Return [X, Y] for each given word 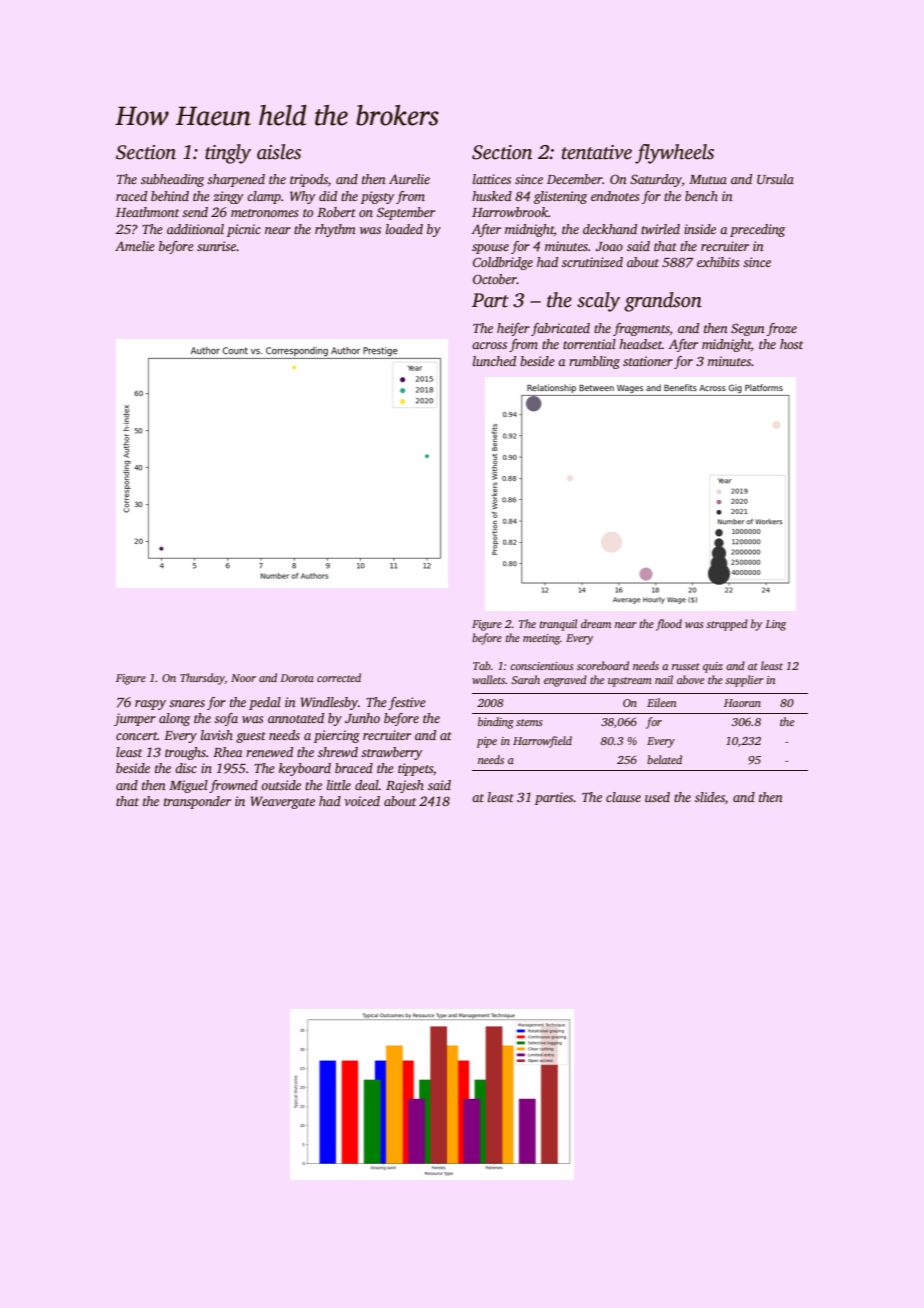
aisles [279, 152]
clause [623, 797]
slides [710, 797]
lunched [494, 361]
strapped [727, 625]
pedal [265, 703]
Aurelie [409, 179]
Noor [243, 678]
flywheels [674, 154]
